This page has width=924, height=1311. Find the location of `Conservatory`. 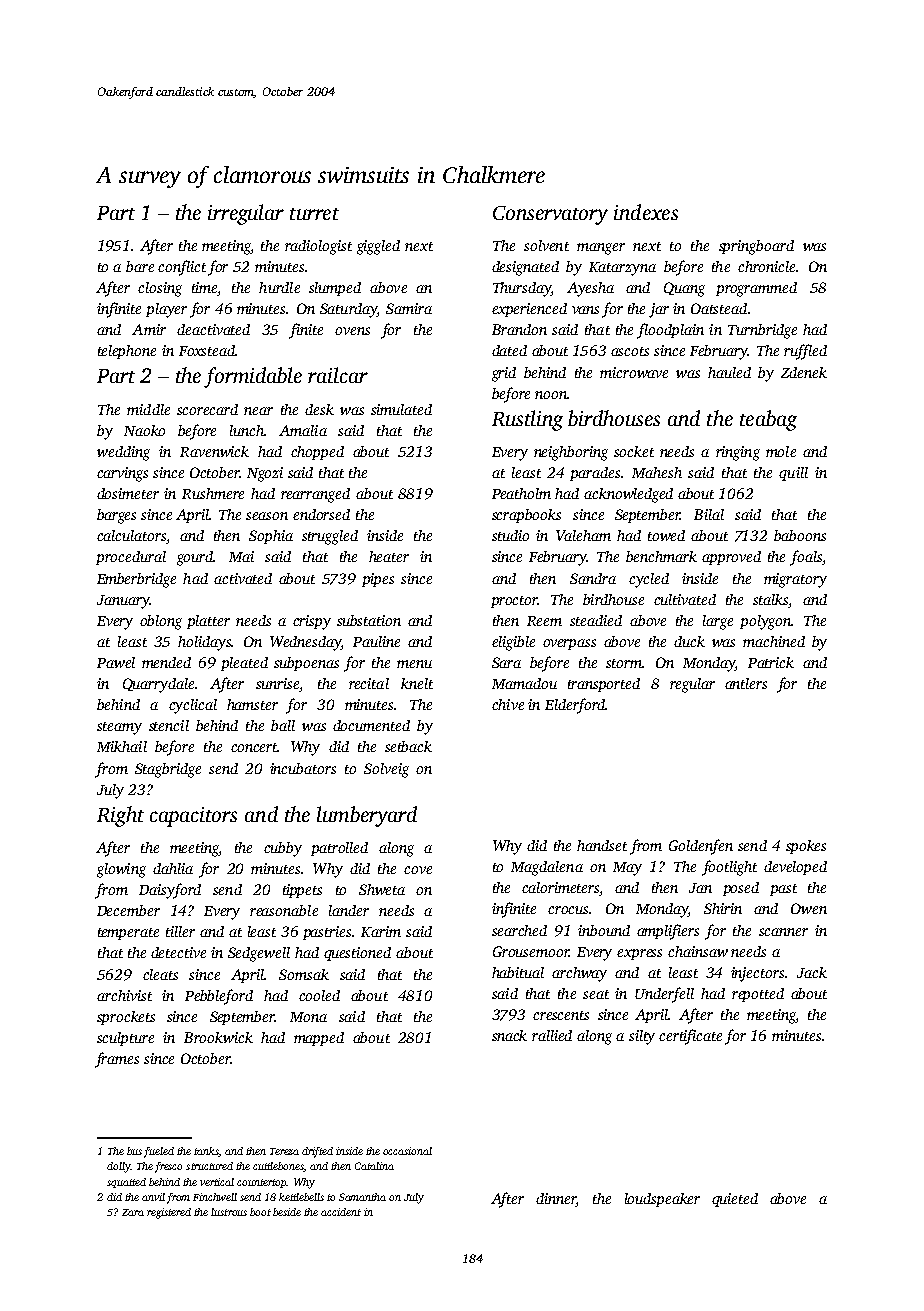

Conservatory is located at coordinates (550, 215).
